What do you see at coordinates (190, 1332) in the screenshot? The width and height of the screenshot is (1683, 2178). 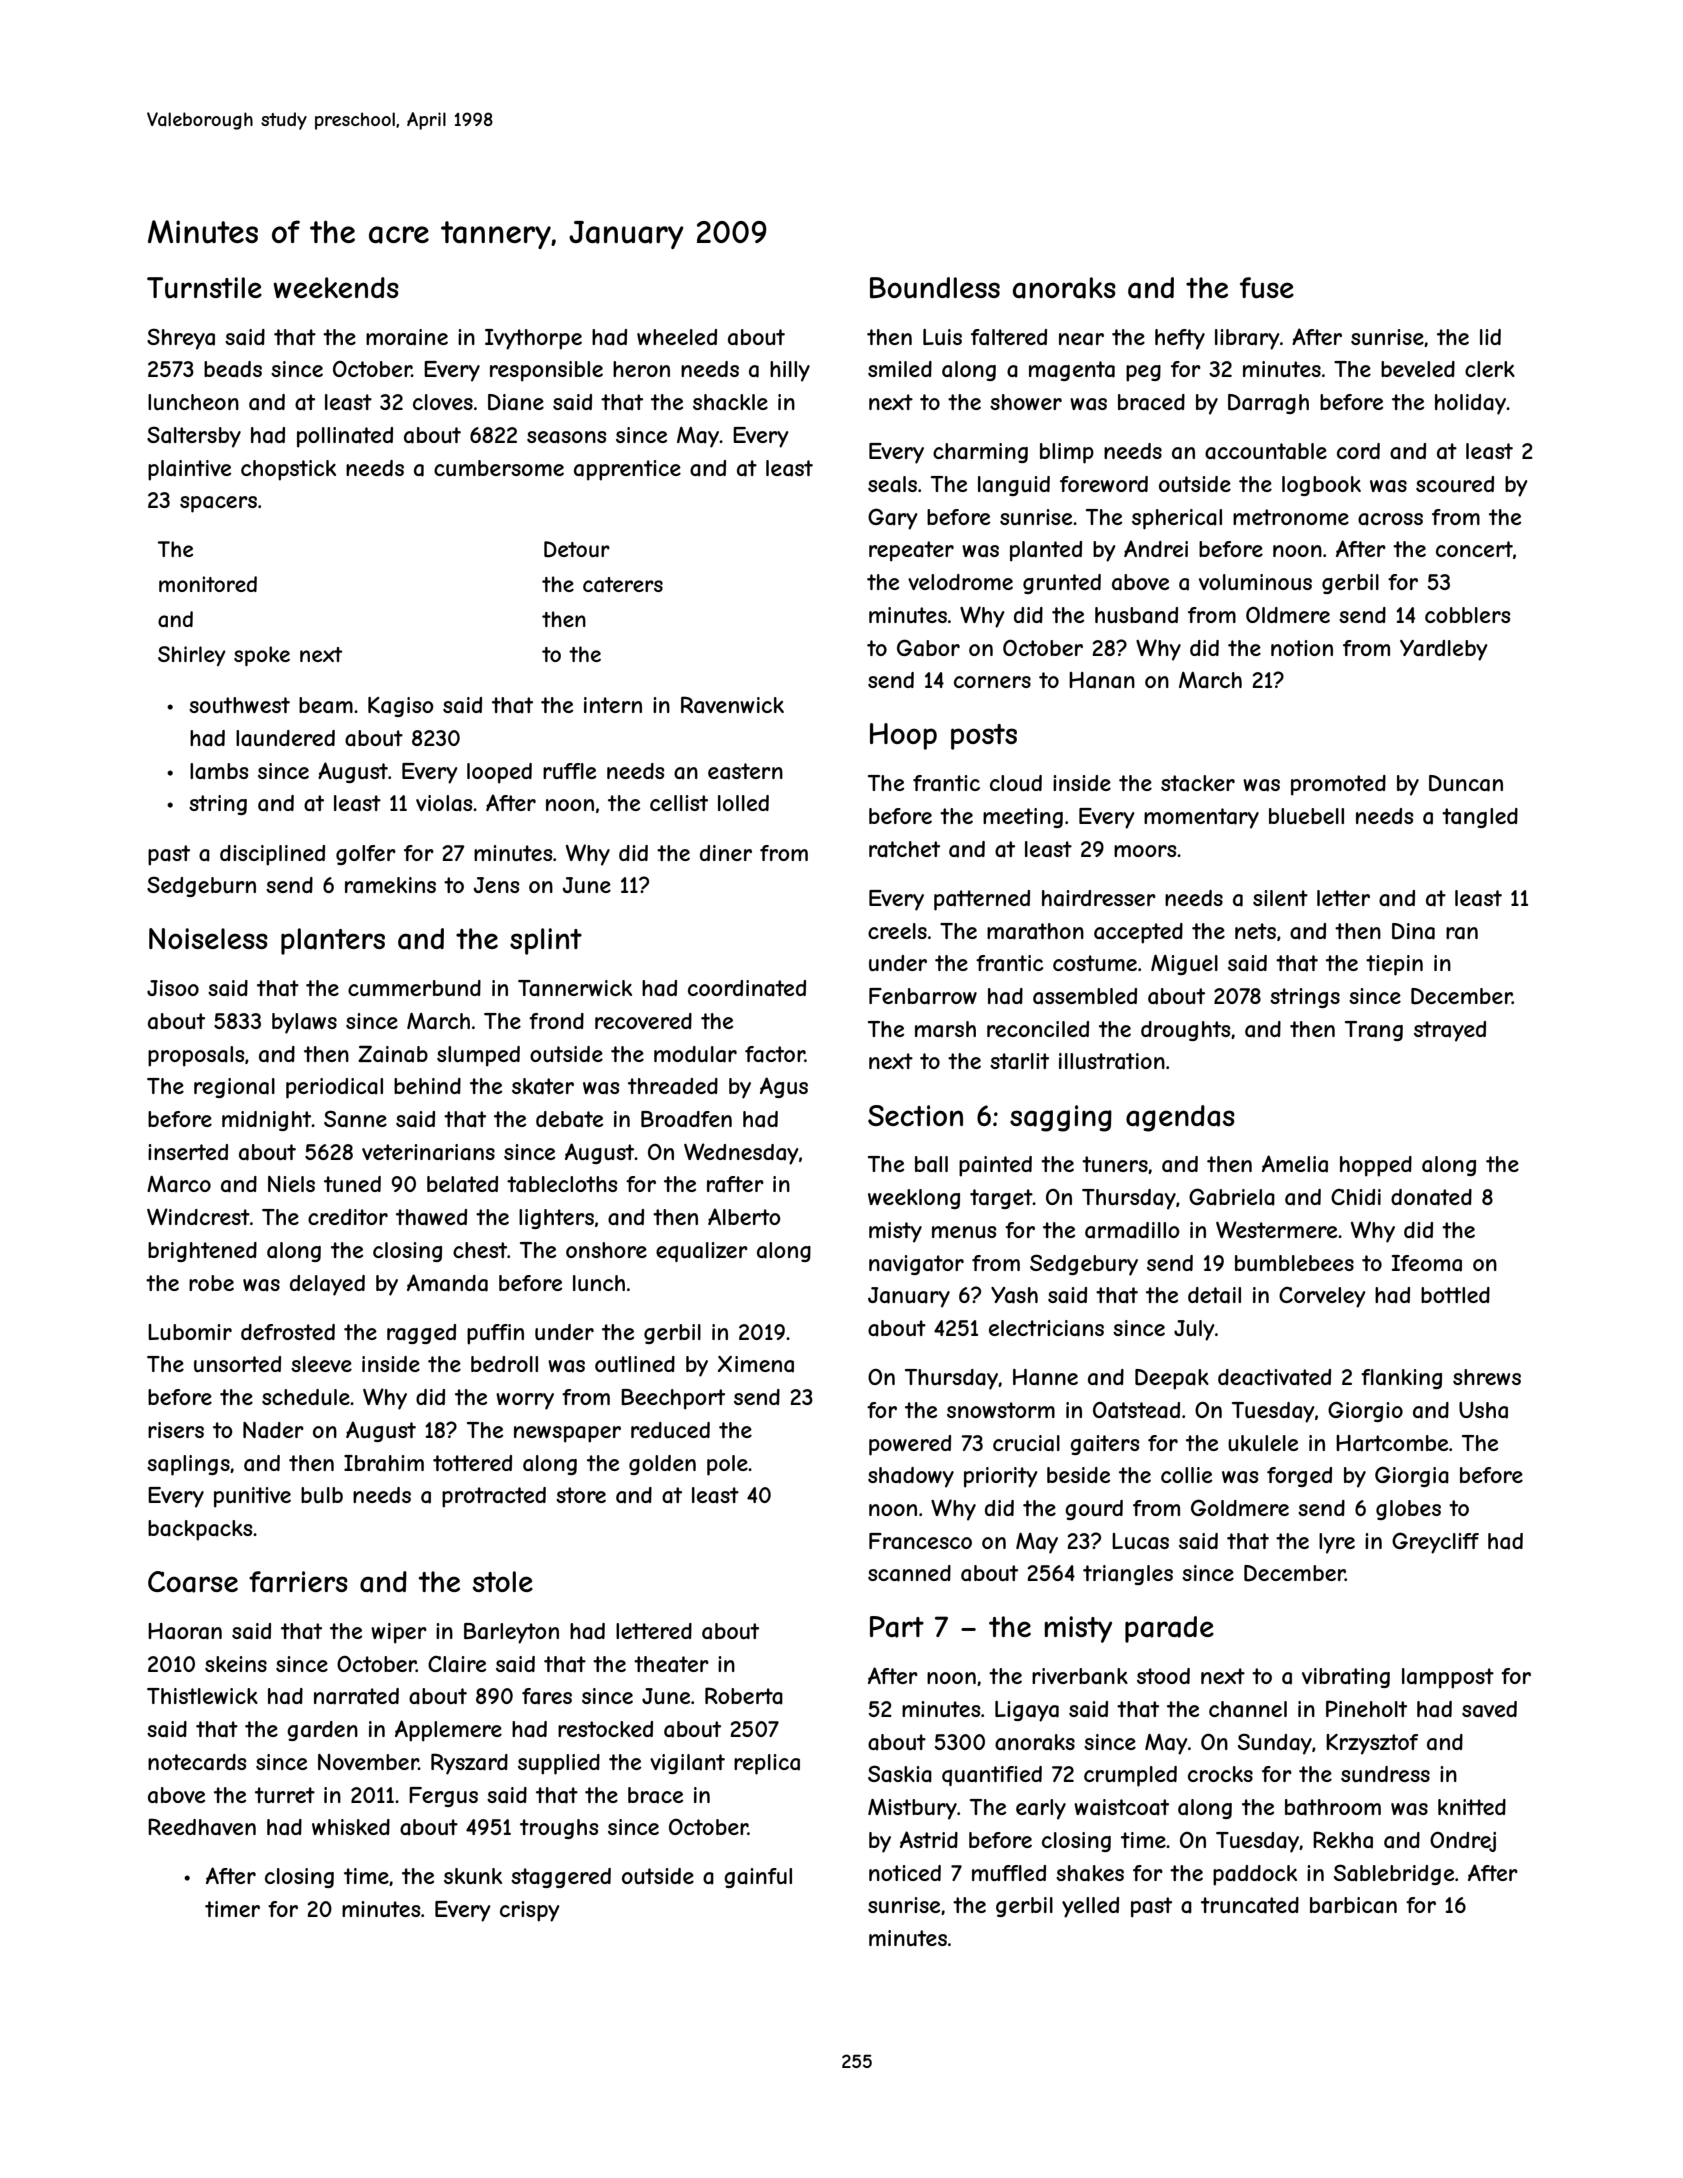 I see `Lubomir` at bounding box center [190, 1332].
